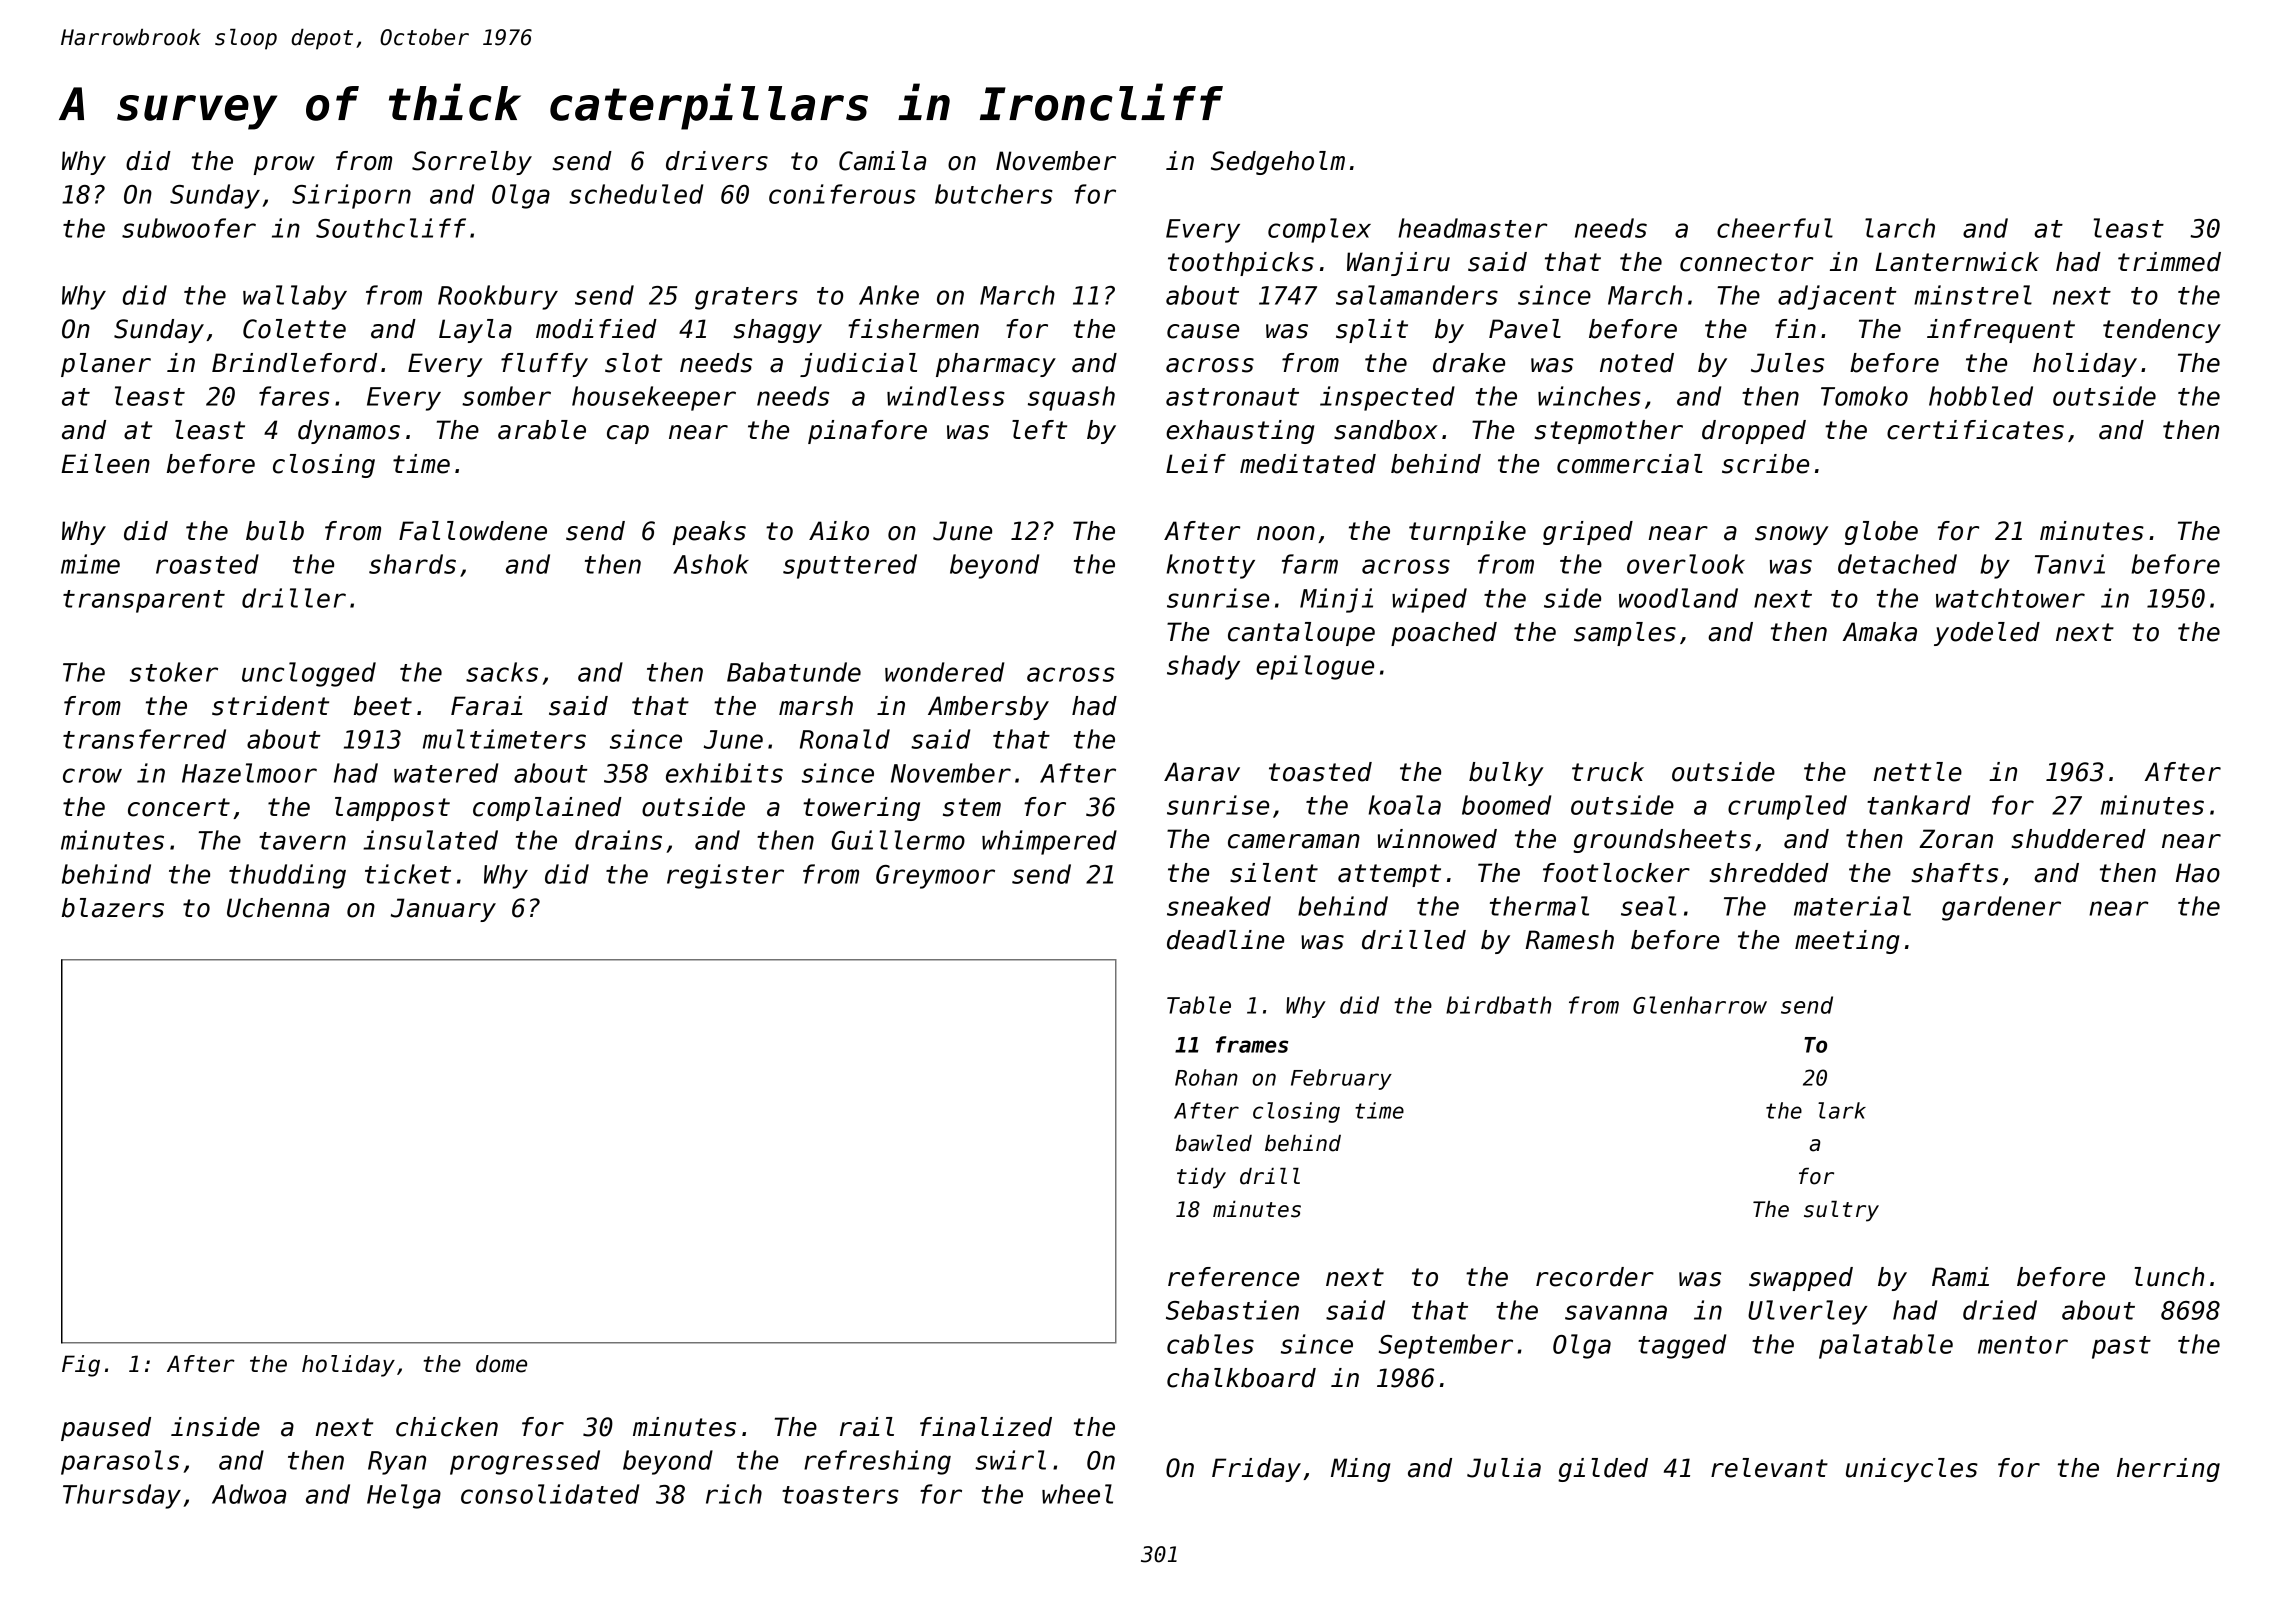  I want to click on cause, so click(1203, 331).
